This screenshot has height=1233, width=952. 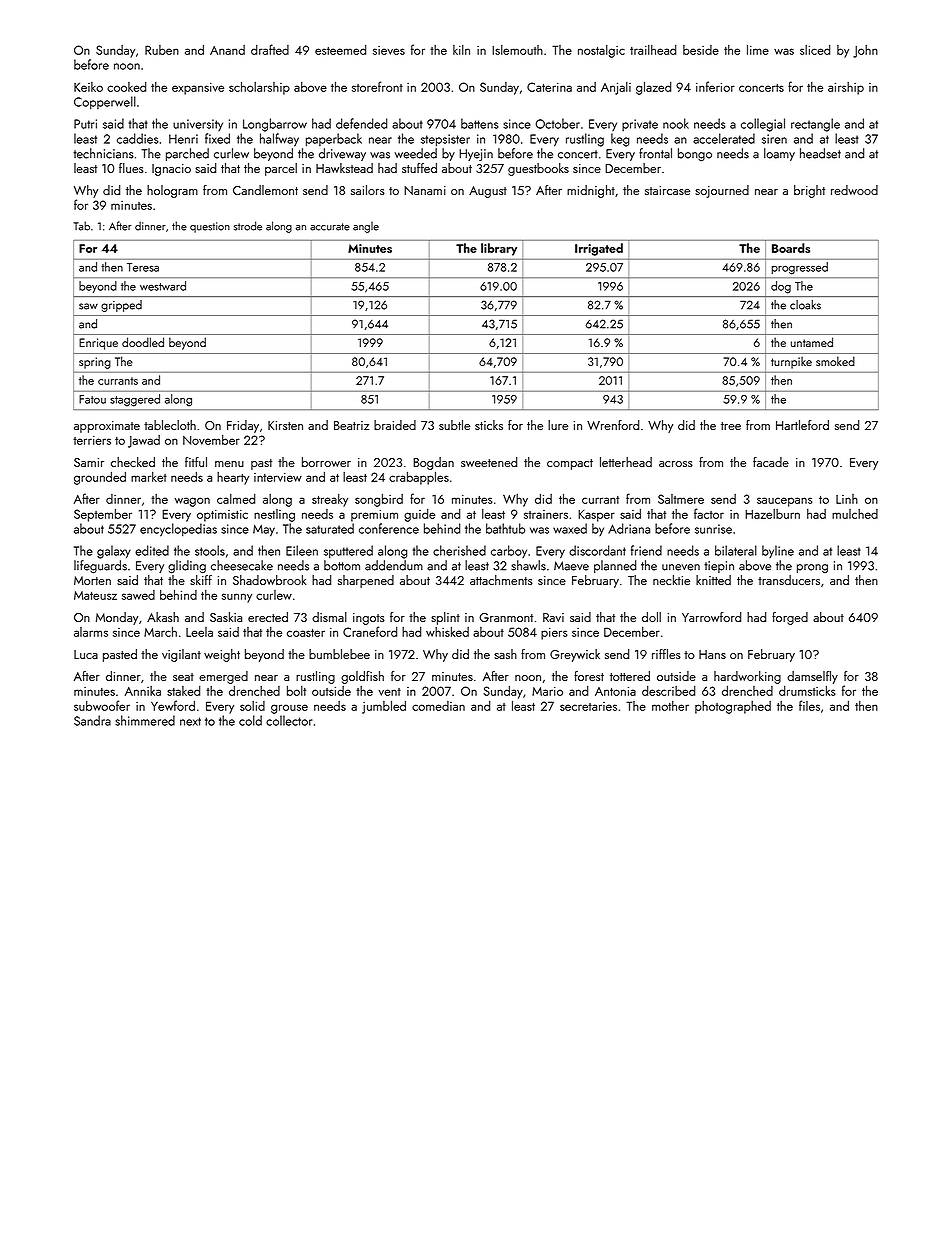 What do you see at coordinates (454, 425) in the screenshot?
I see `subtle` at bounding box center [454, 425].
